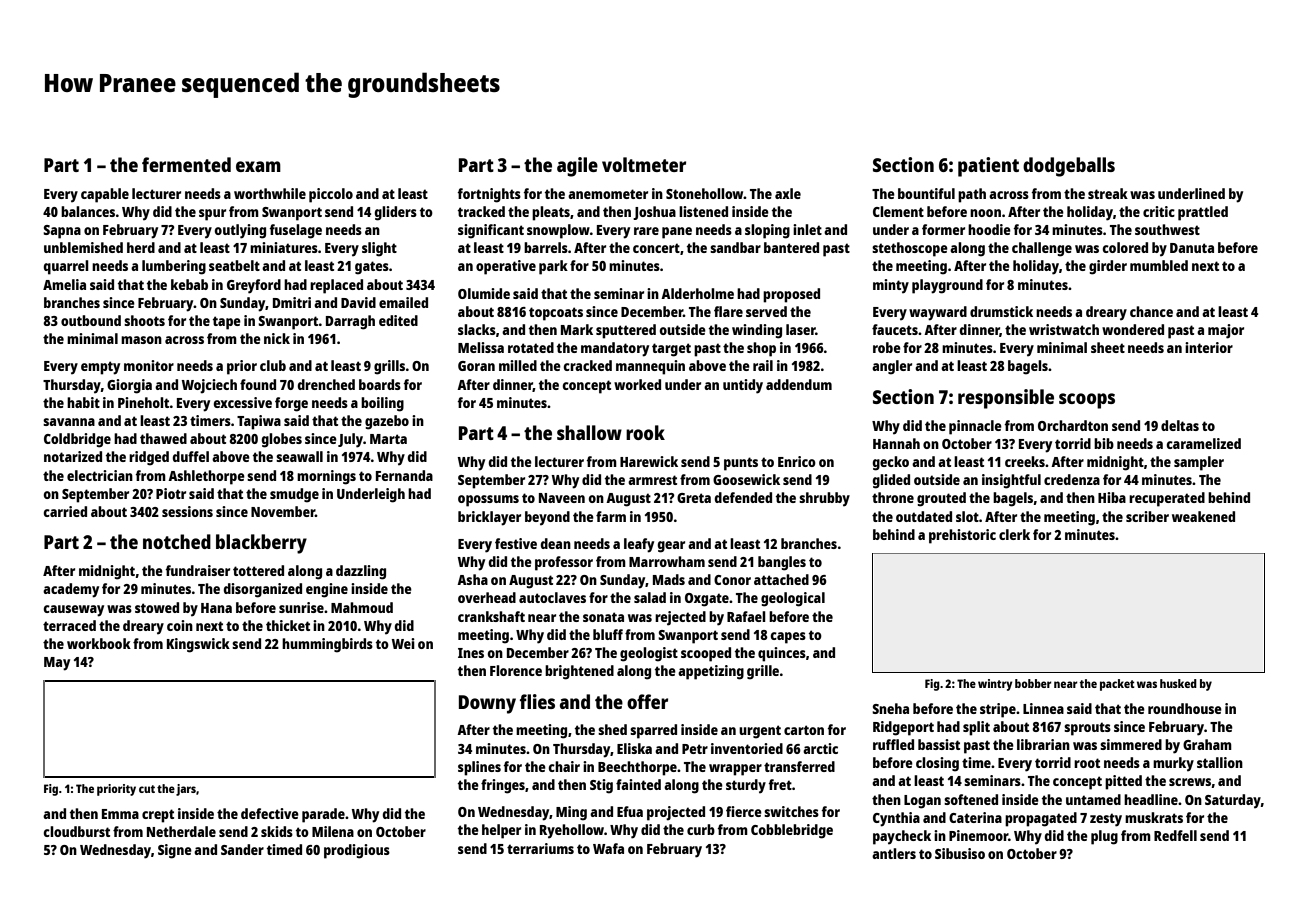 The width and height of the document is (1308, 924). I want to click on defective, so click(270, 813).
